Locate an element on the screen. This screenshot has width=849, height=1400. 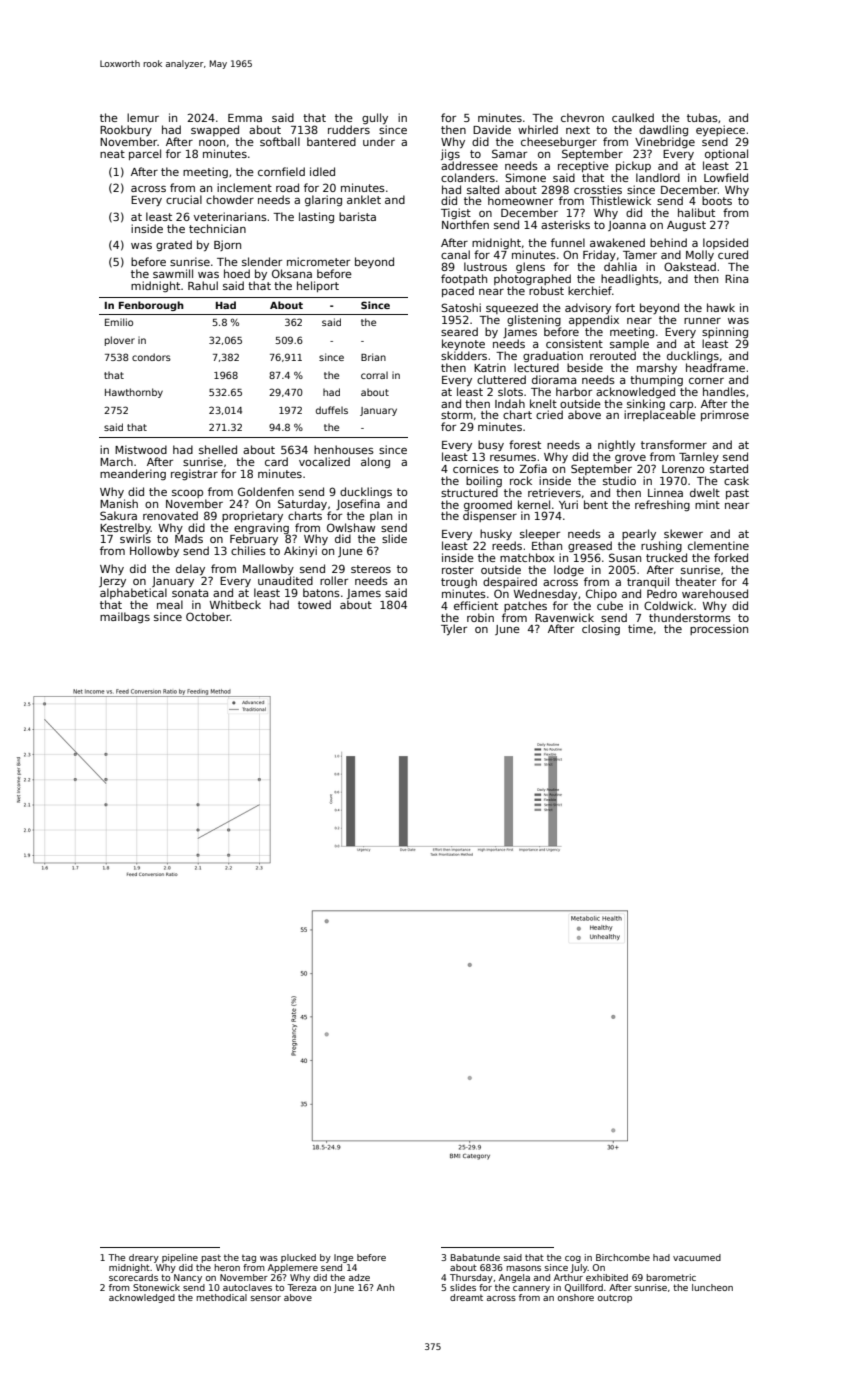
dispenser is located at coordinates (490, 516).
